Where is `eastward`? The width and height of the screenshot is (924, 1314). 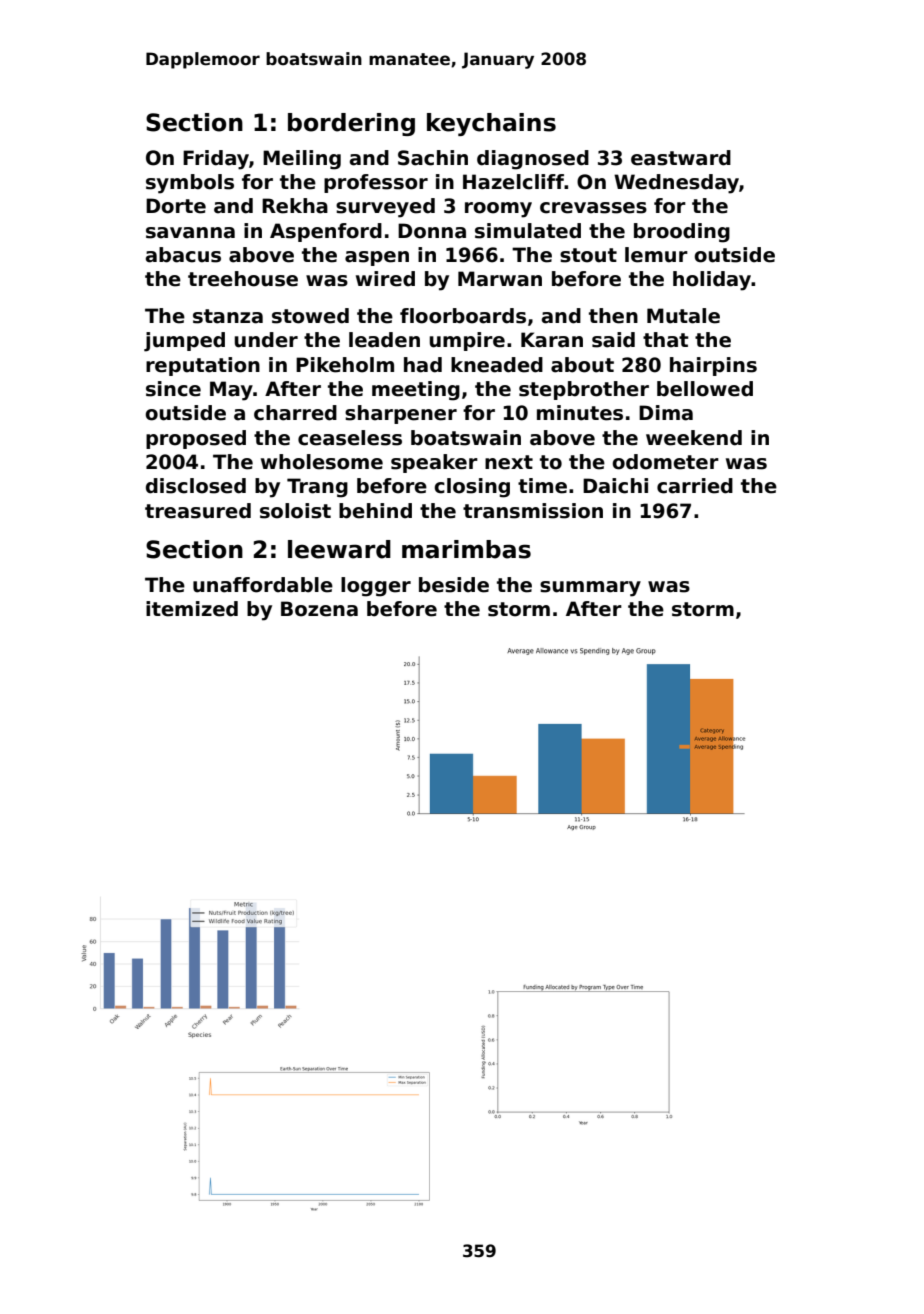 eastward is located at coordinates (681, 158).
